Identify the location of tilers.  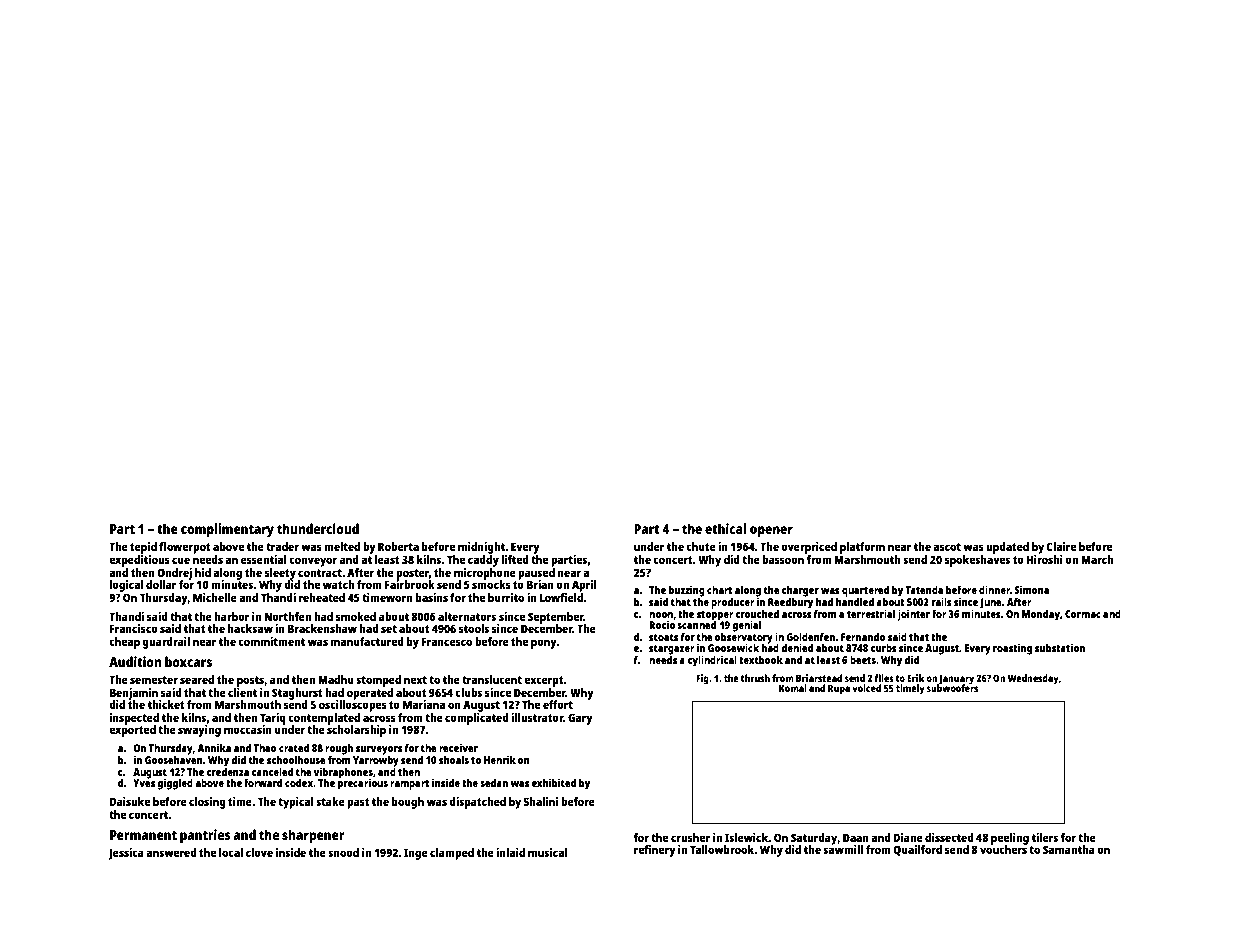
(1045, 837).
